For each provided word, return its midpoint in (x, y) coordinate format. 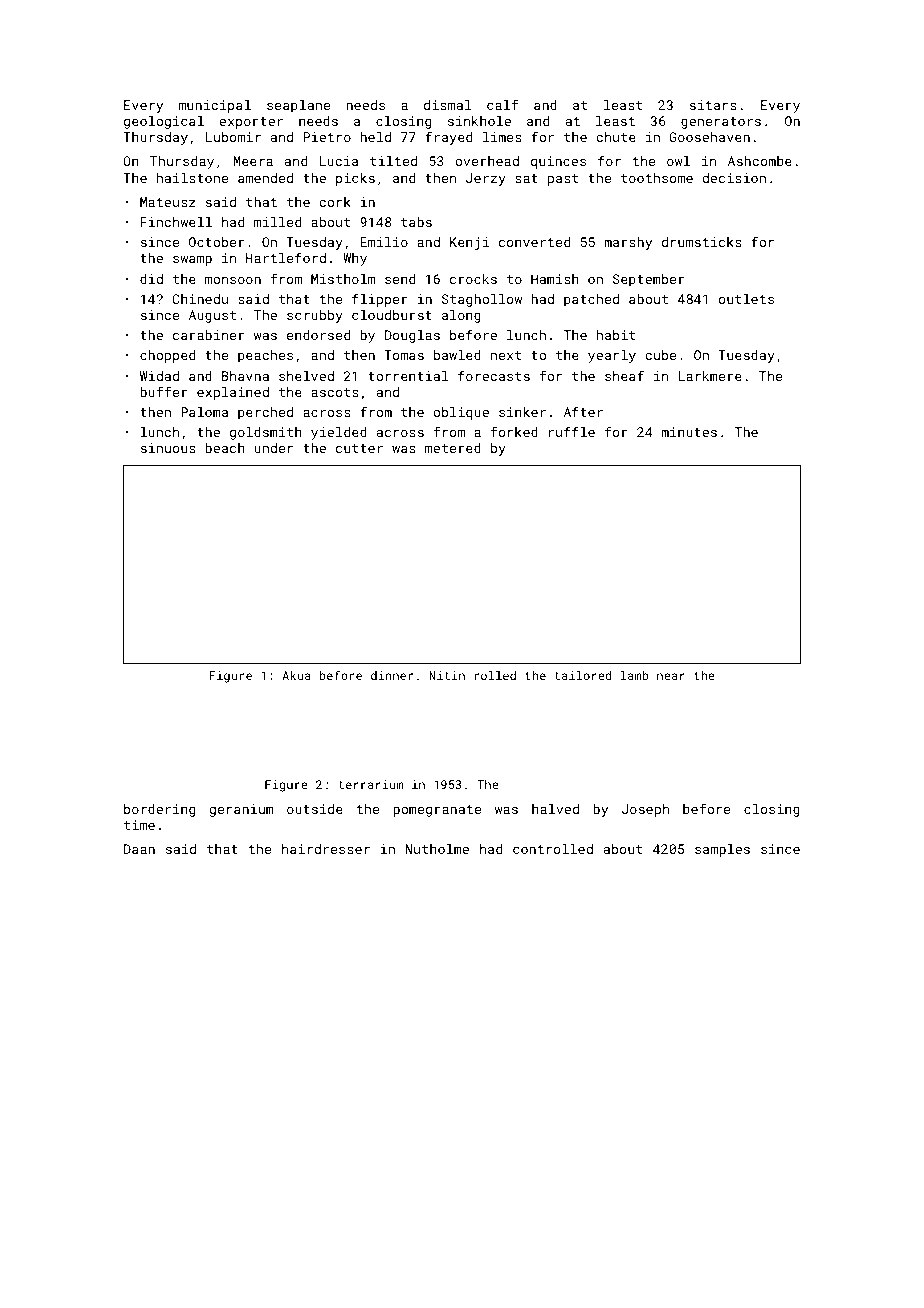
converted (534, 242)
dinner (392, 675)
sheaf (624, 375)
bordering (159, 810)
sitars (713, 105)
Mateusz (168, 202)
